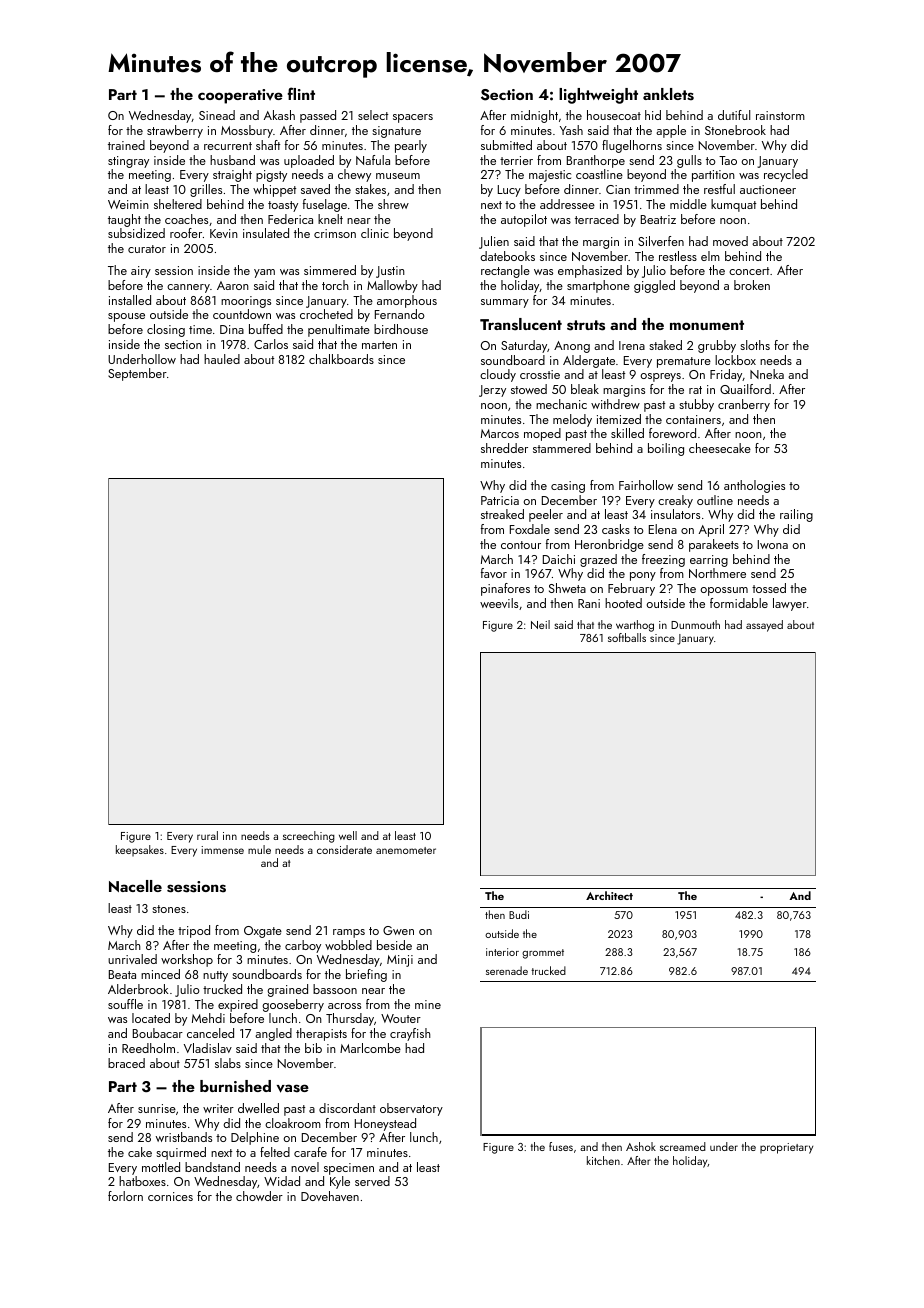  Describe the element at coordinates (724, 591) in the screenshot. I see `opossum` at that location.
